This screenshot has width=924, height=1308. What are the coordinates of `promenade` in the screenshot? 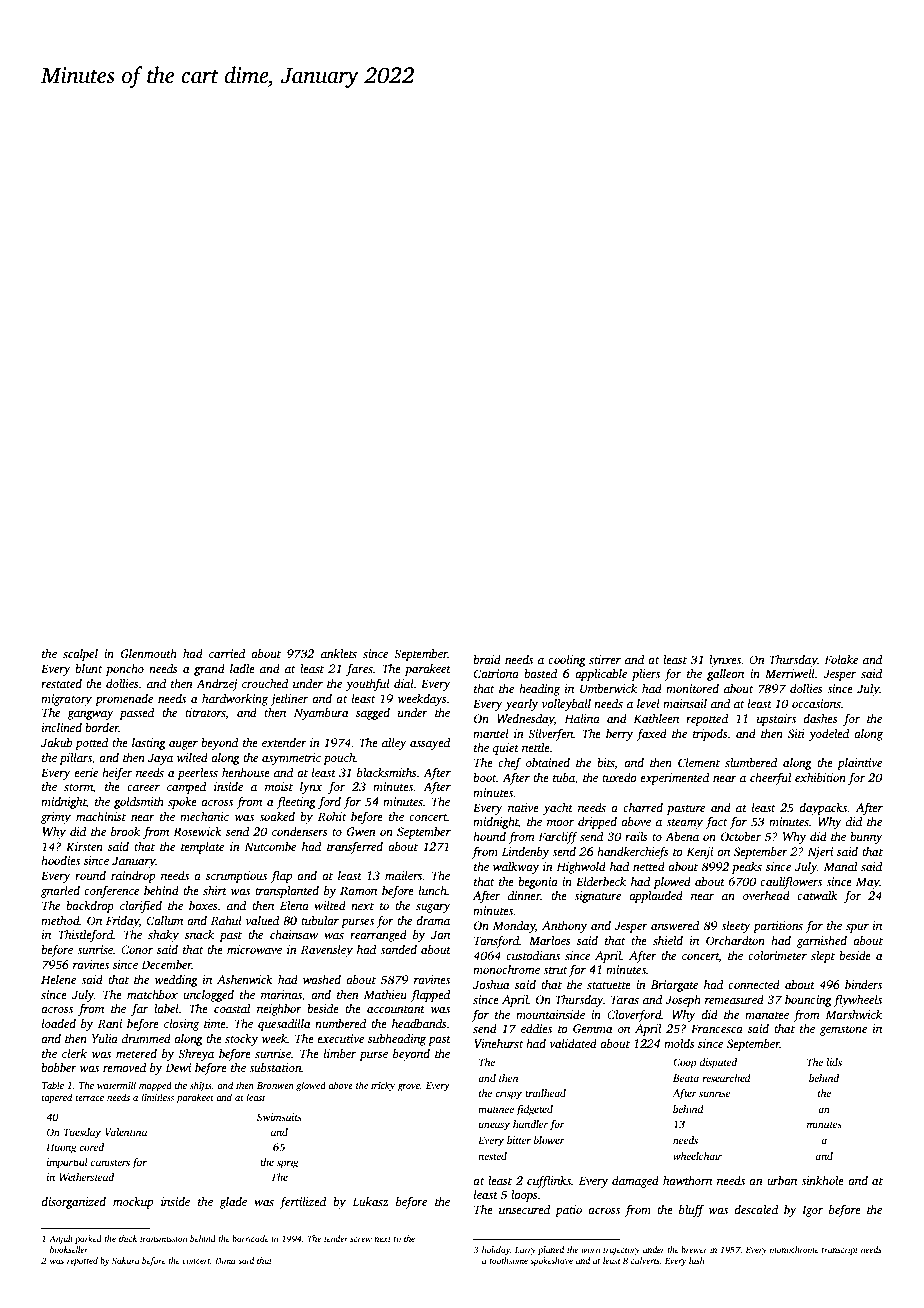 It's located at (124, 700).
